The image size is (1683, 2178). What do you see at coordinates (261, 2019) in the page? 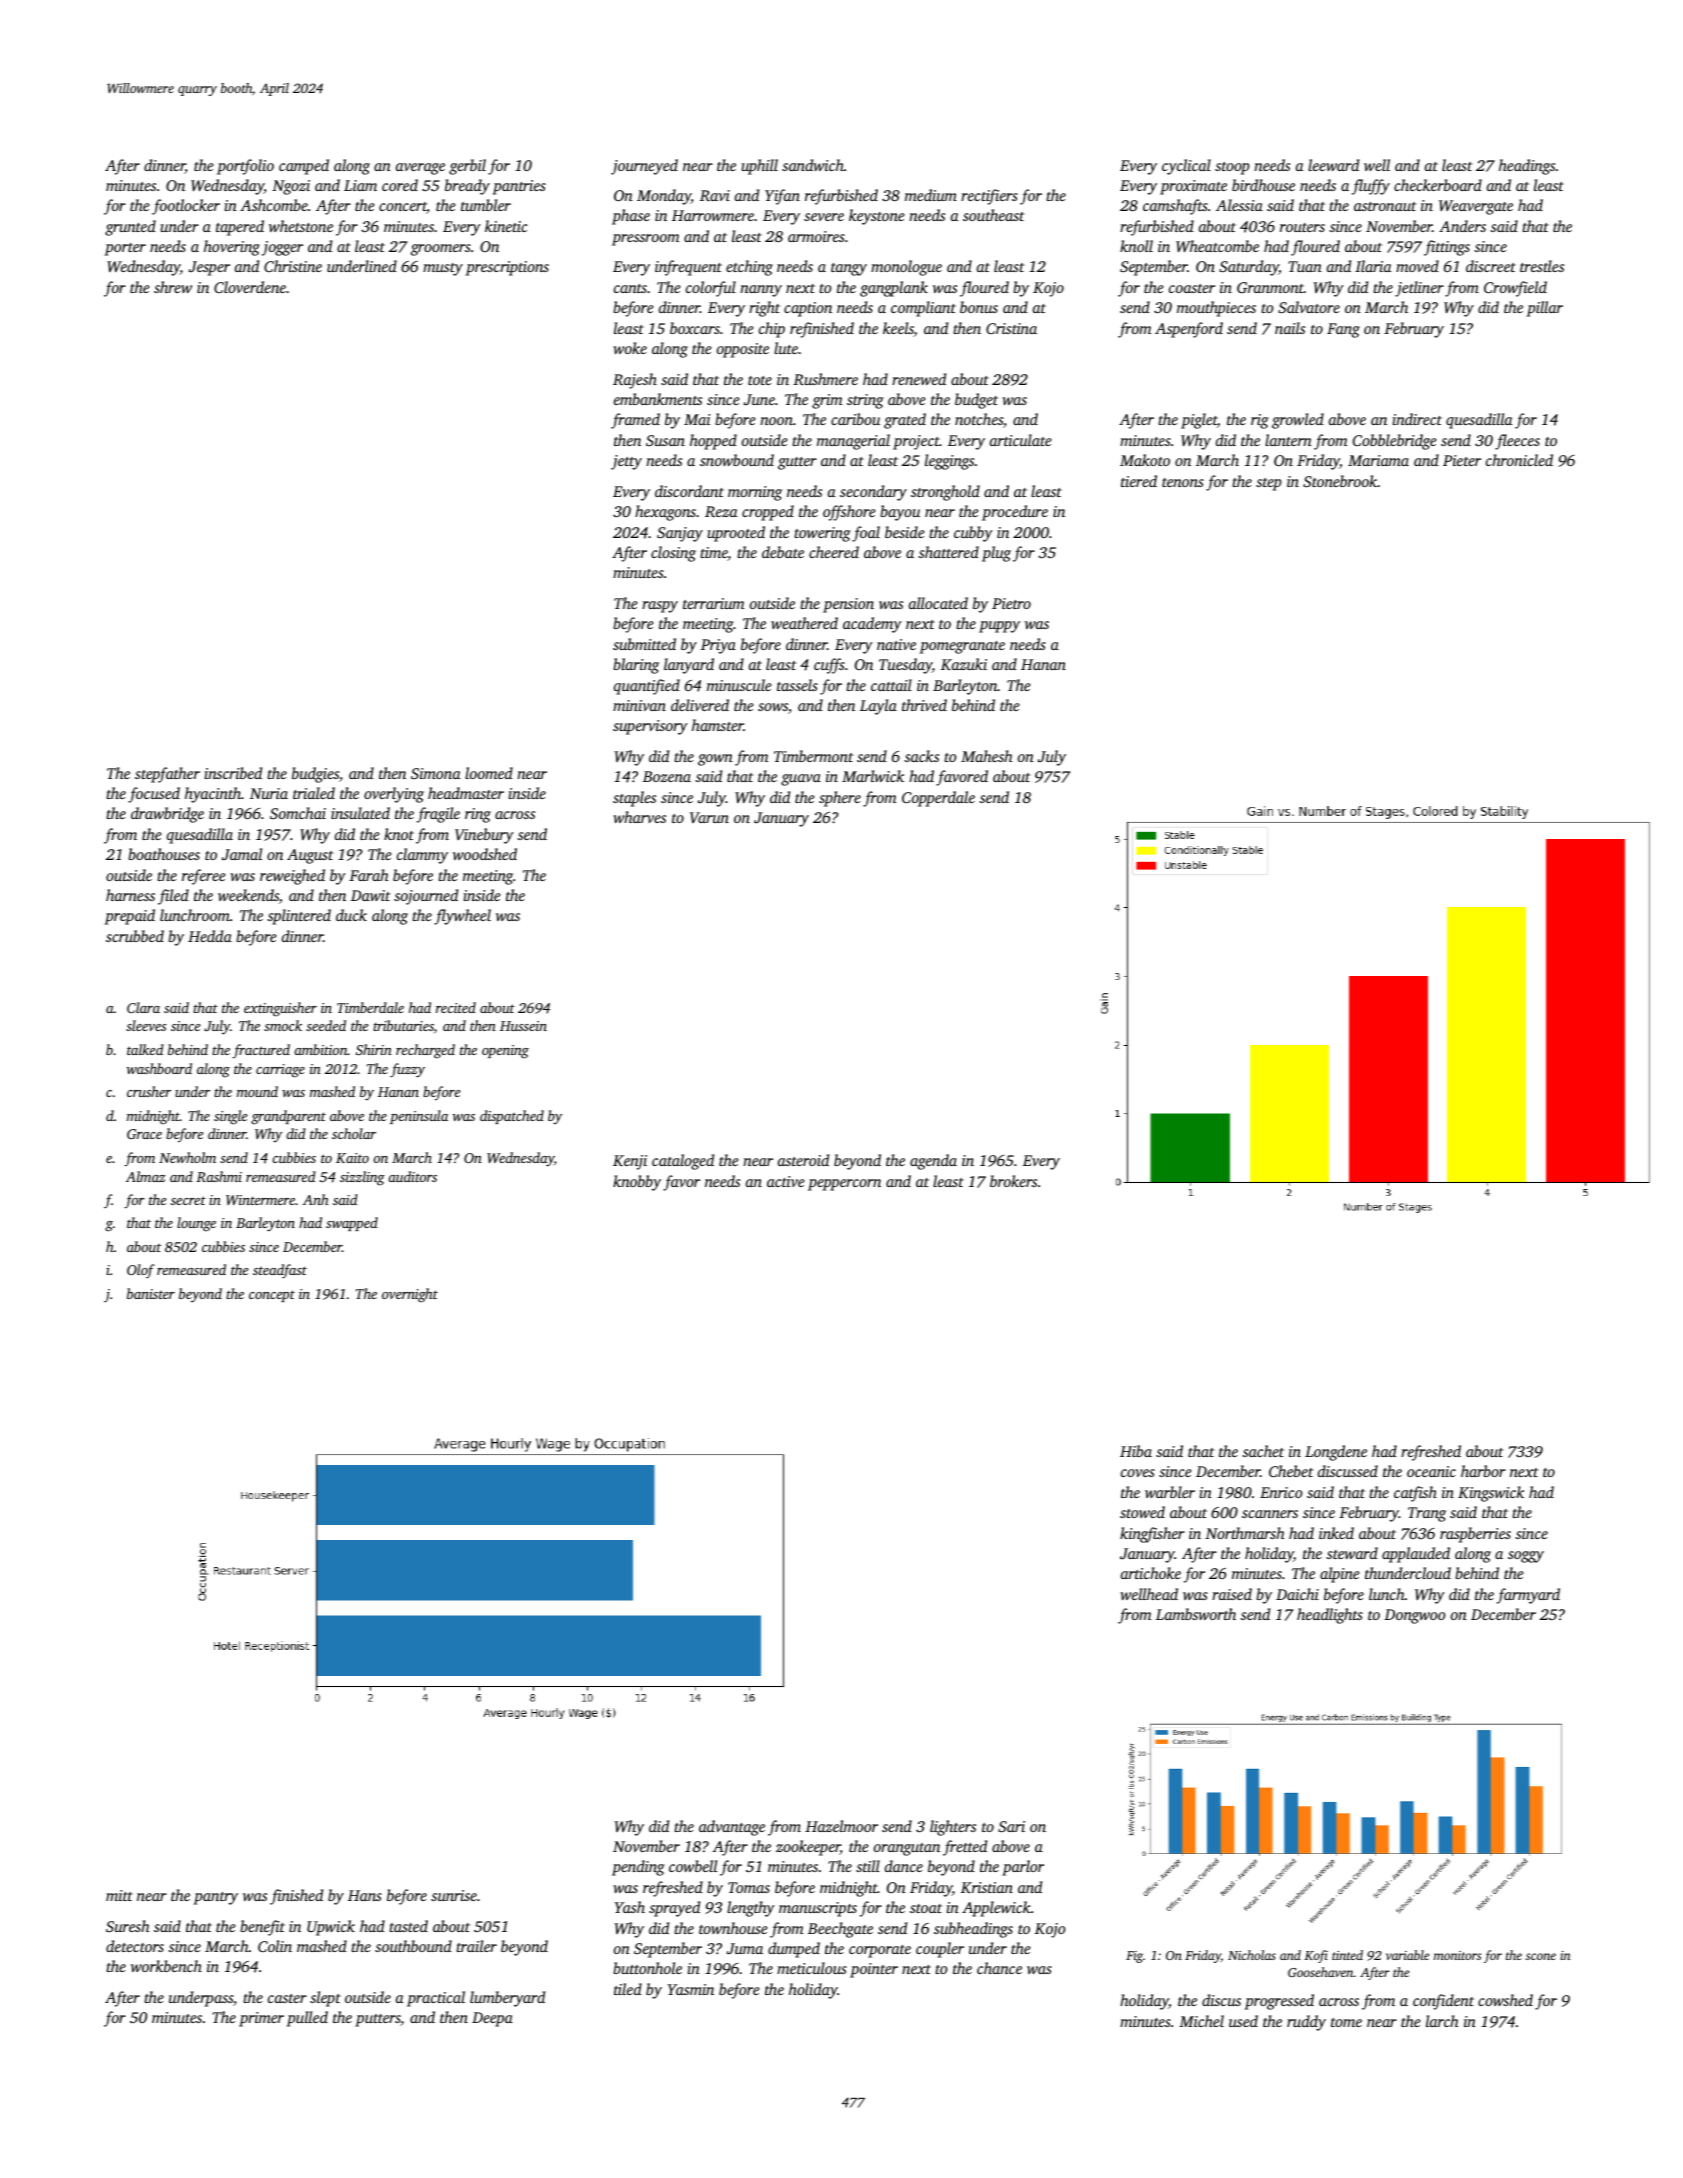
I see `primer` at bounding box center [261, 2019].
